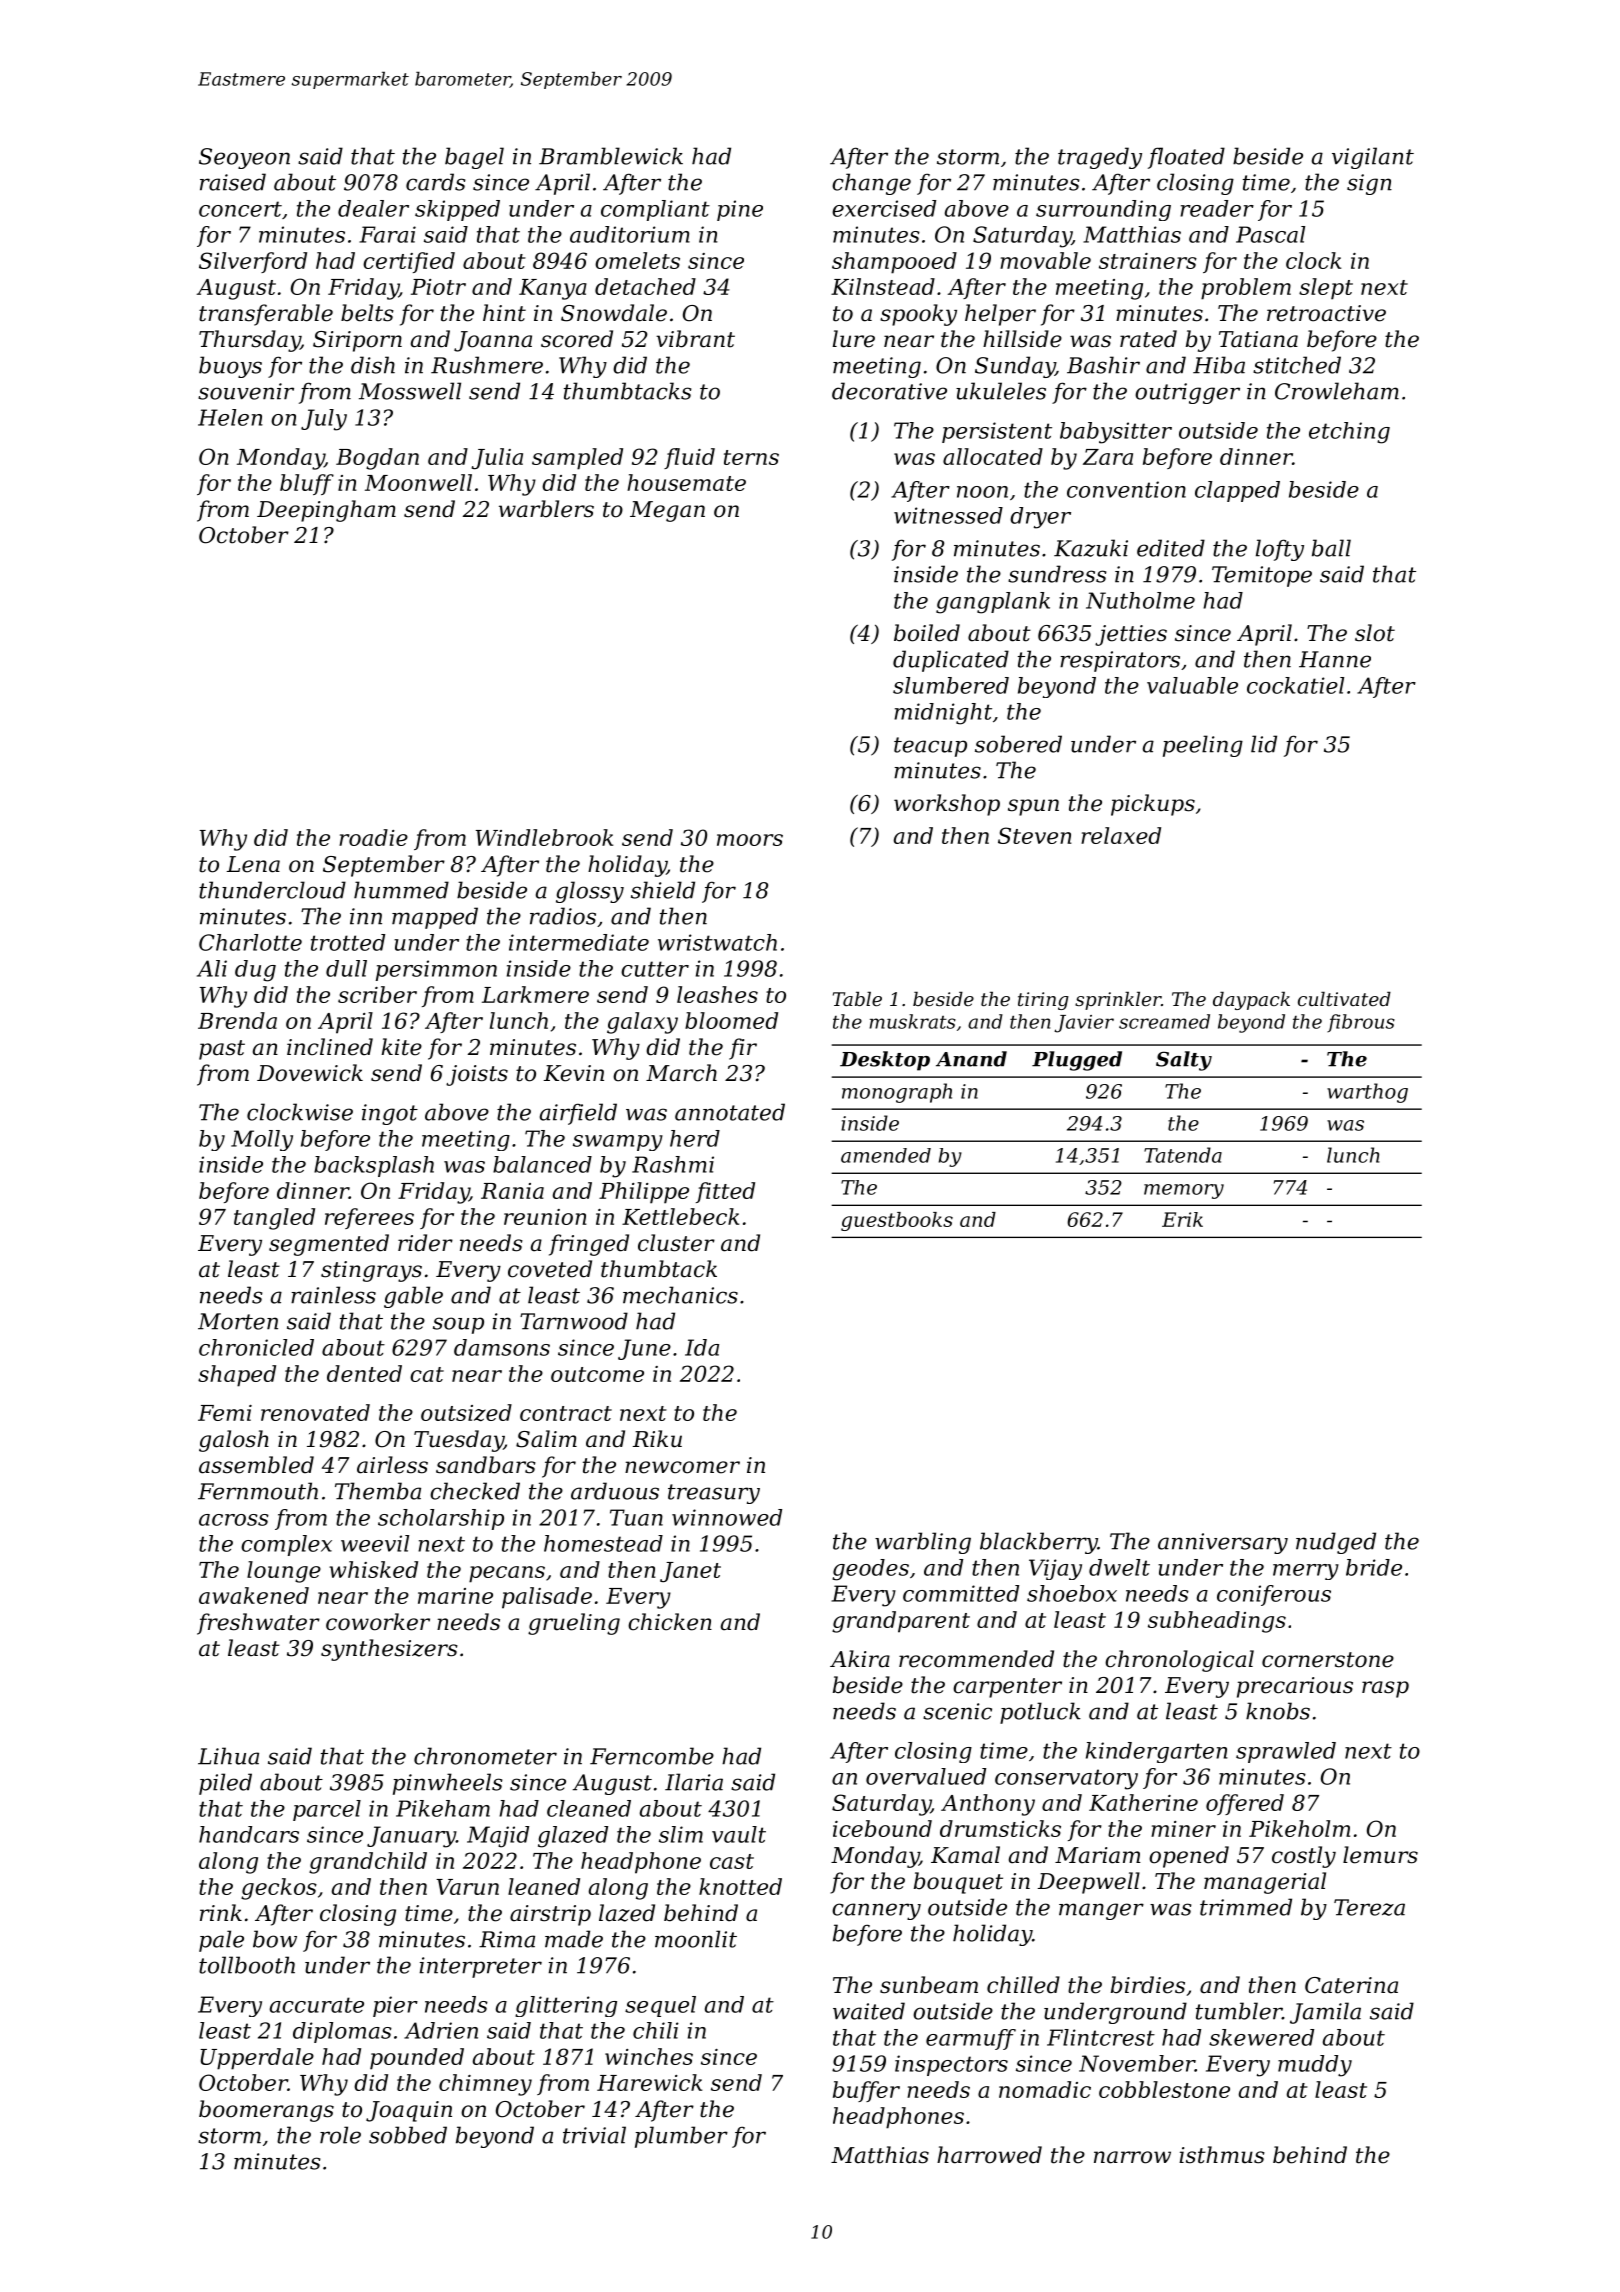 The height and width of the screenshot is (2292, 1620). What do you see at coordinates (1326, 313) in the screenshot?
I see `retroactive` at bounding box center [1326, 313].
